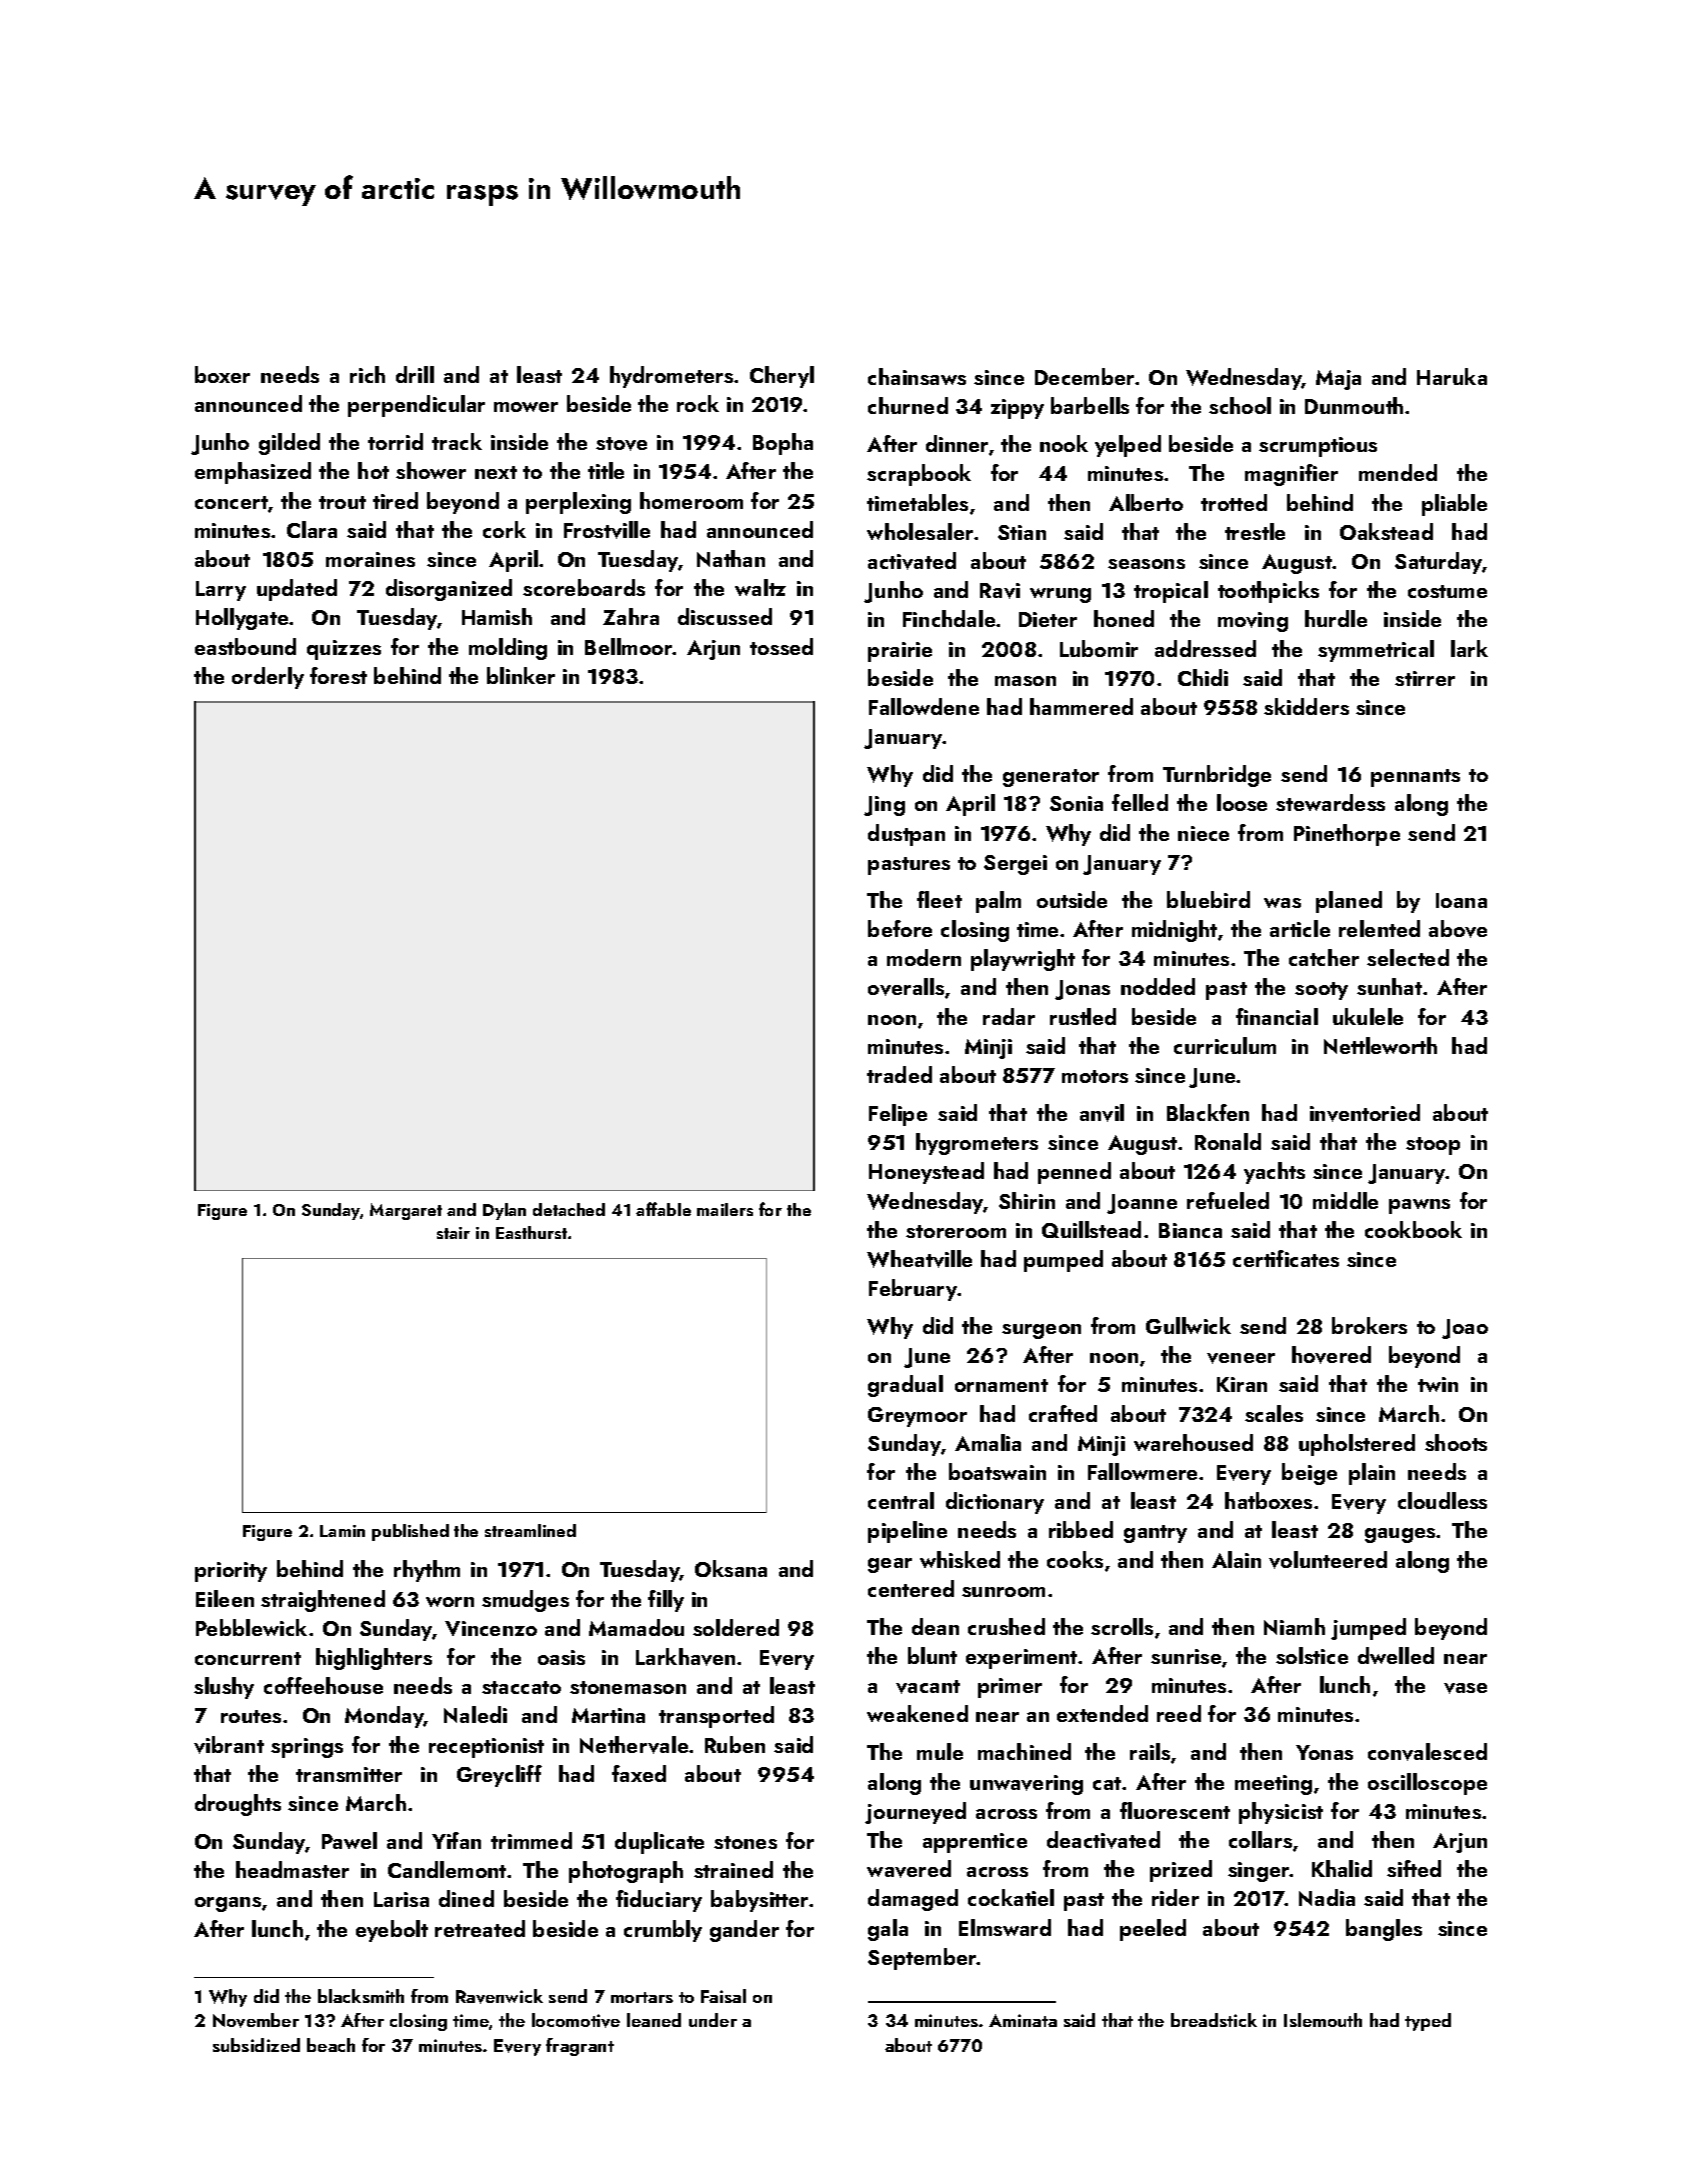  Describe the element at coordinates (917, 376) in the screenshot. I see `chainsaws` at that location.
